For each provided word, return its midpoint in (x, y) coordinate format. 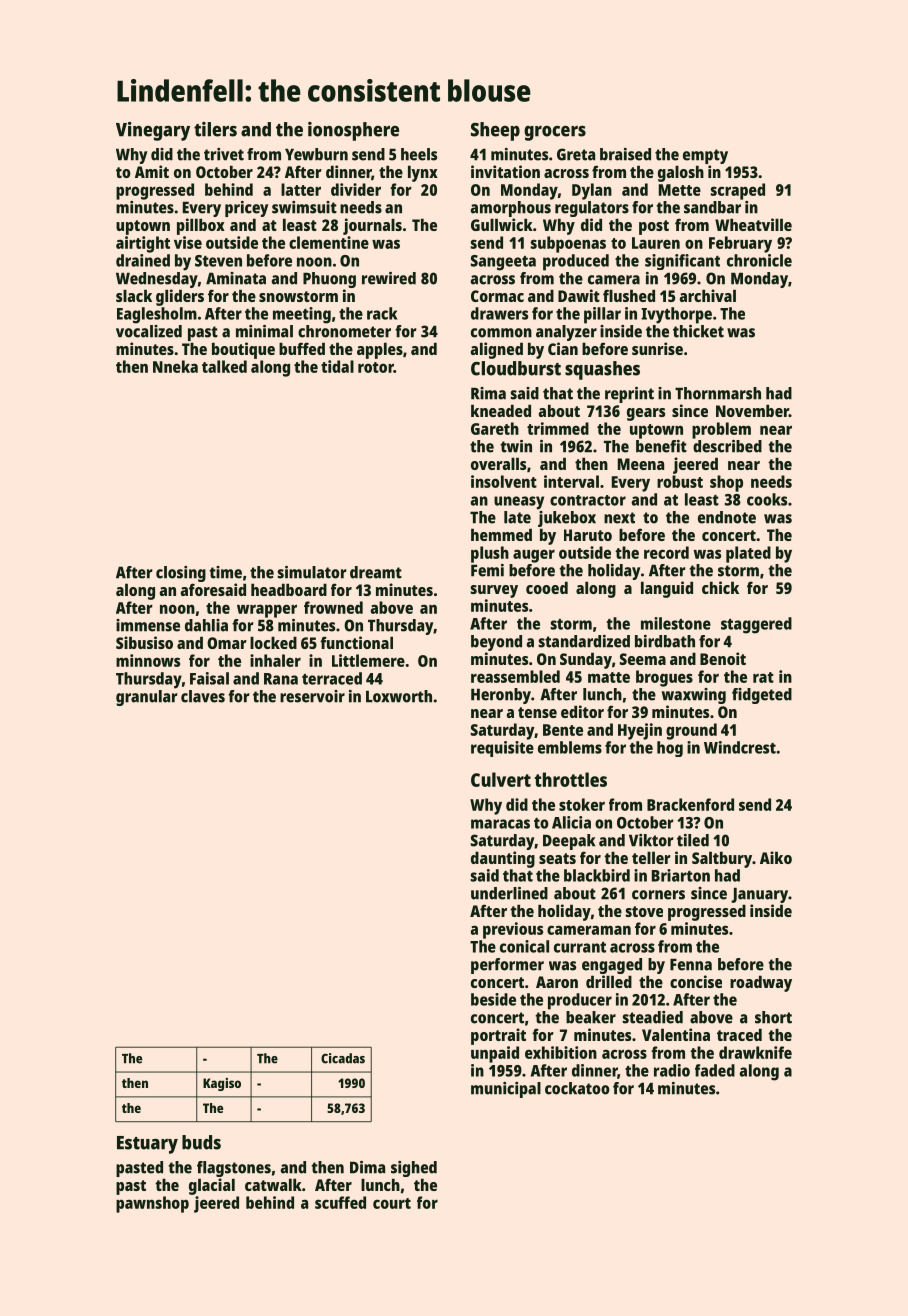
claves (203, 696)
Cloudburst (516, 368)
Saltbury (722, 859)
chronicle (759, 260)
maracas (500, 824)
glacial (212, 1186)
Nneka (175, 366)
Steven (218, 261)
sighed (414, 1169)
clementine (329, 242)
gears (646, 414)
